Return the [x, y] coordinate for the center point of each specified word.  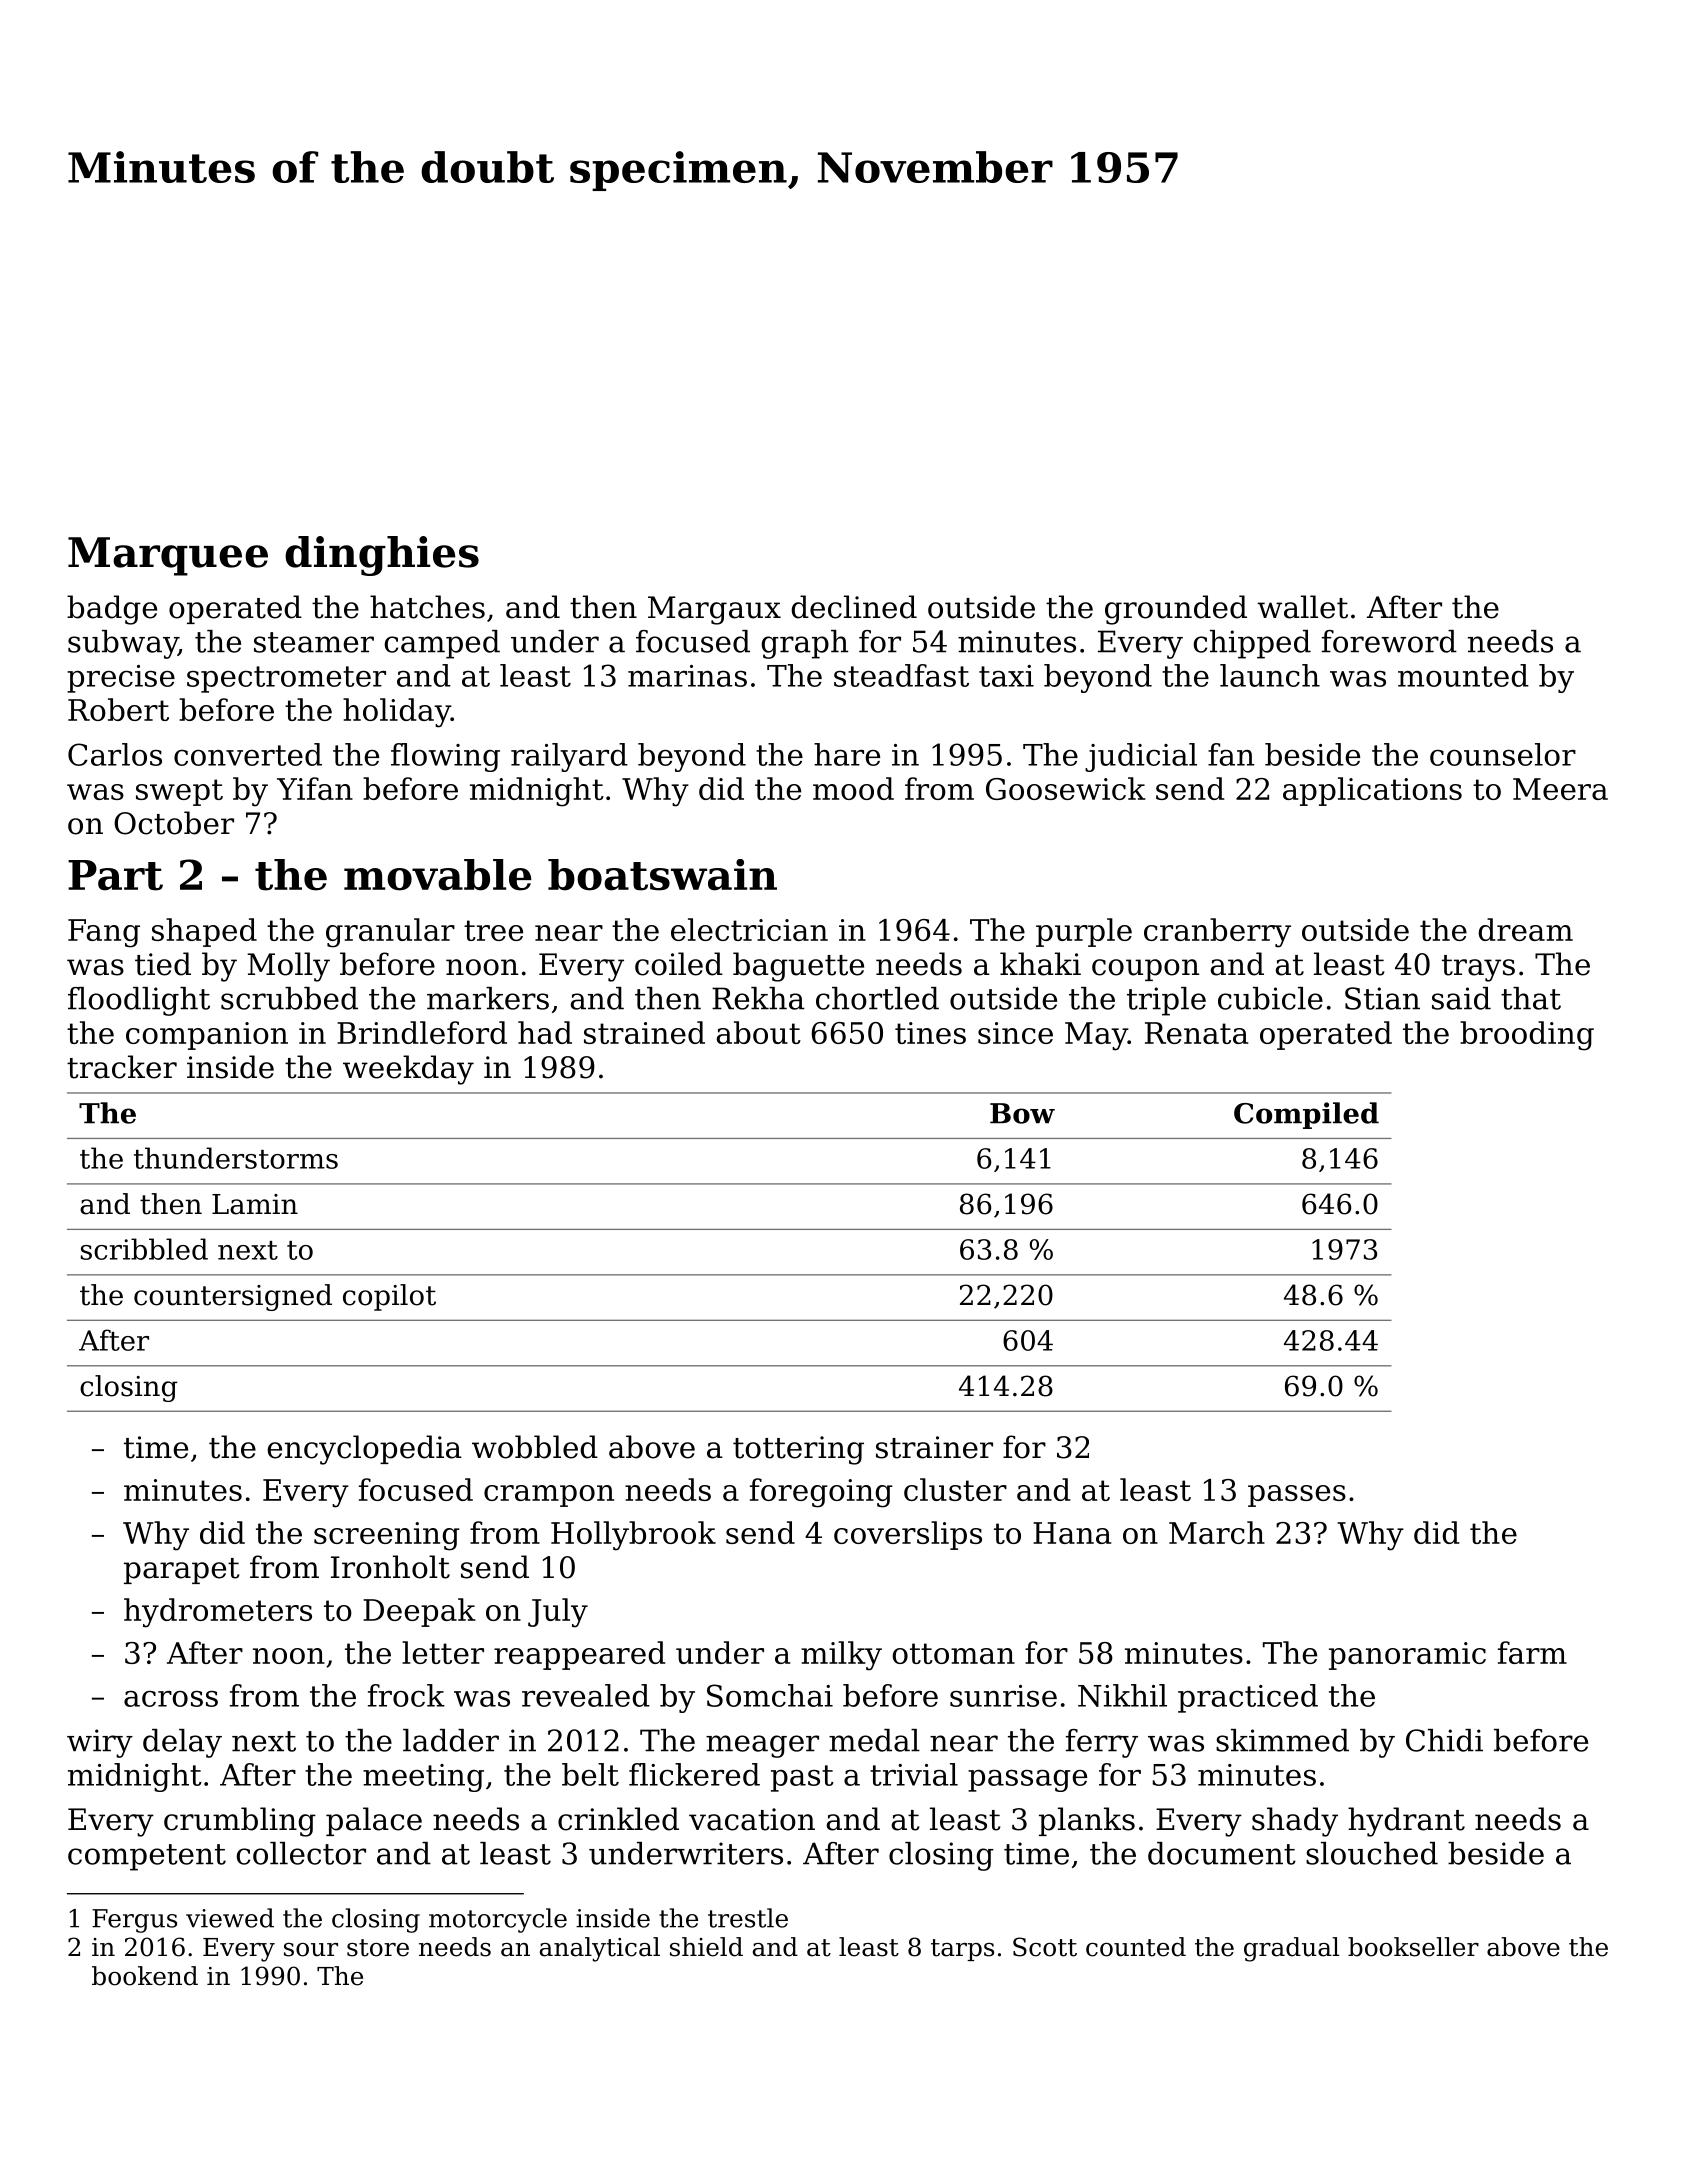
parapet [181, 1571]
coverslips [908, 1535]
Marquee [168, 556]
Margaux [714, 610]
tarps [962, 1950]
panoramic [1407, 1656]
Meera [1560, 789]
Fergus [134, 1921]
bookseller [1413, 1947]
